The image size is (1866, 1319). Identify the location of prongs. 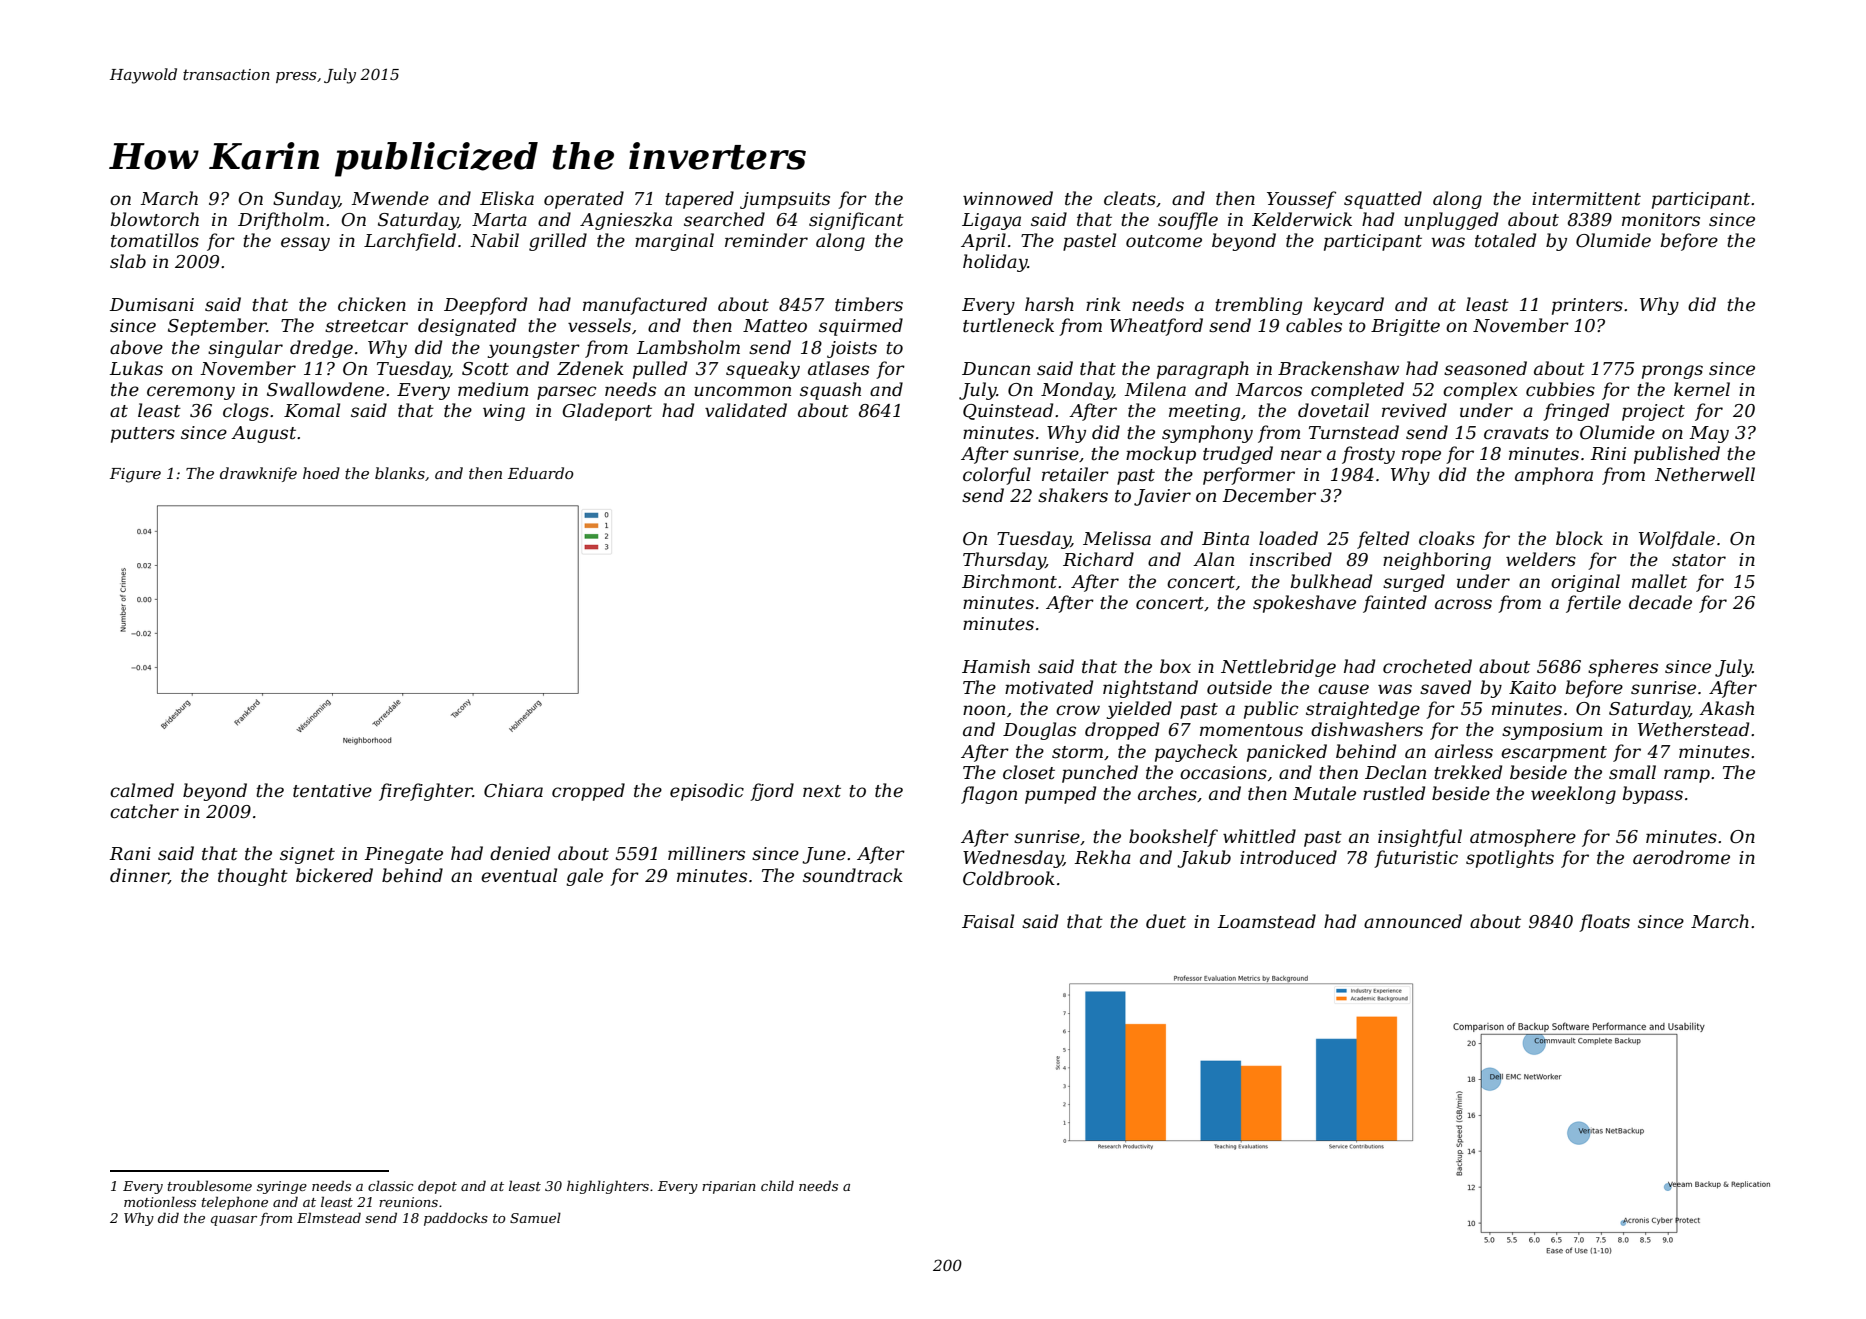
(1672, 372).
